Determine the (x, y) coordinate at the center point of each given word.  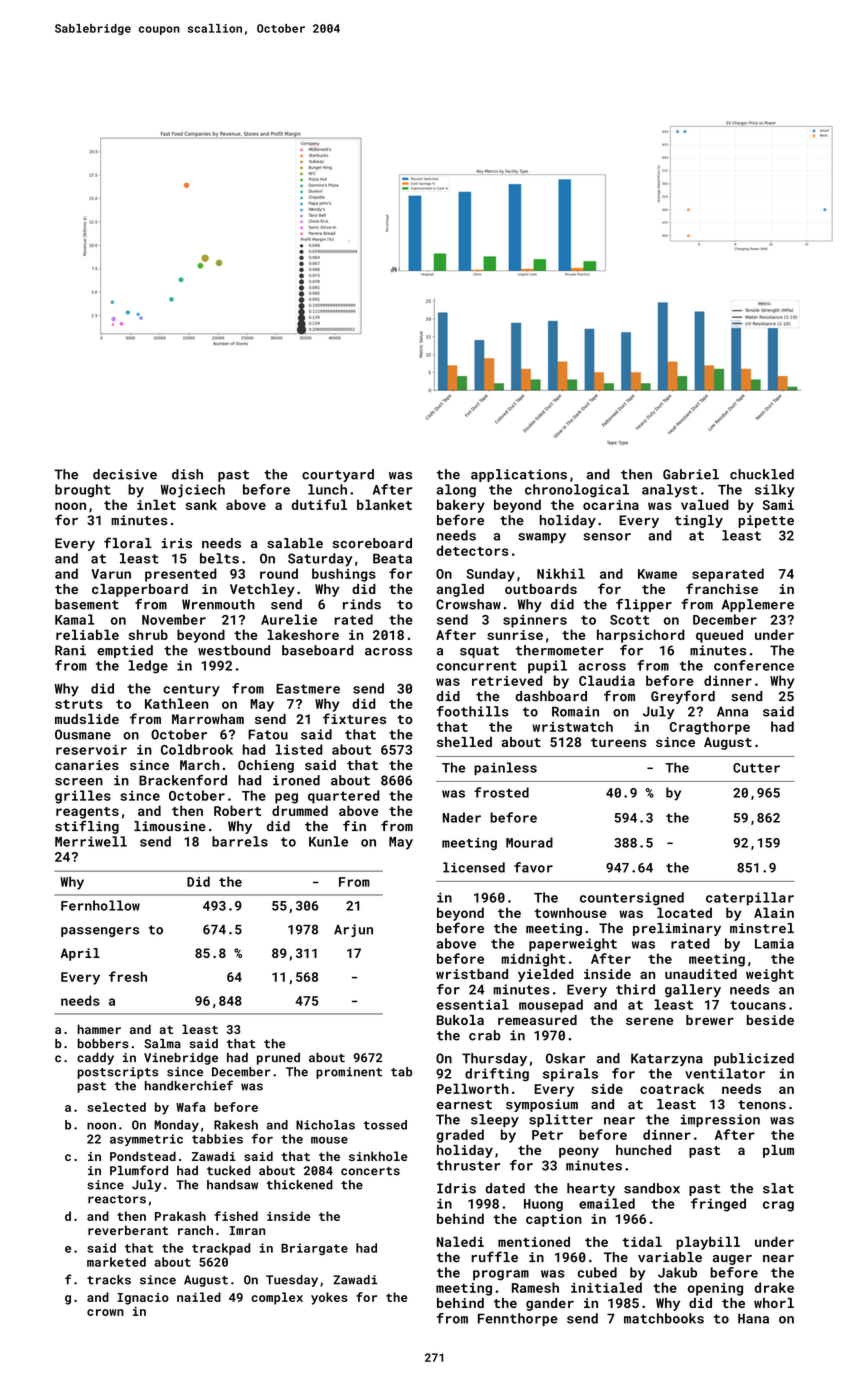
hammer (99, 1029)
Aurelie (289, 619)
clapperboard (140, 590)
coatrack (672, 1088)
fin (354, 825)
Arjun (353, 930)
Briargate (314, 1249)
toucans (758, 1005)
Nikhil (561, 573)
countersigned (632, 899)
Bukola (460, 1020)
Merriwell (91, 841)
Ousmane (83, 734)
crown (105, 1312)
